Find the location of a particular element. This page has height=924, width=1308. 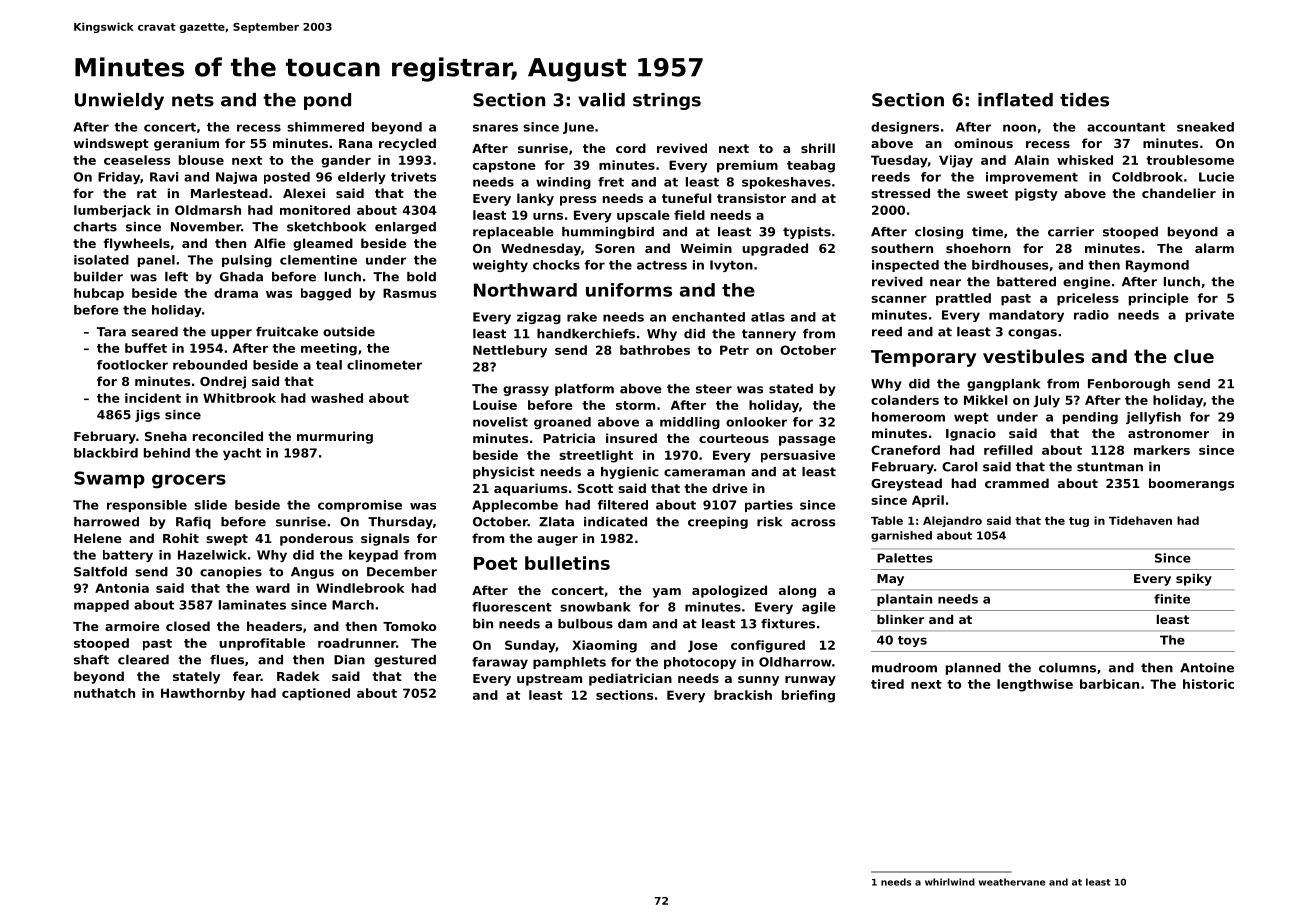

Hawthornby is located at coordinates (203, 694).
